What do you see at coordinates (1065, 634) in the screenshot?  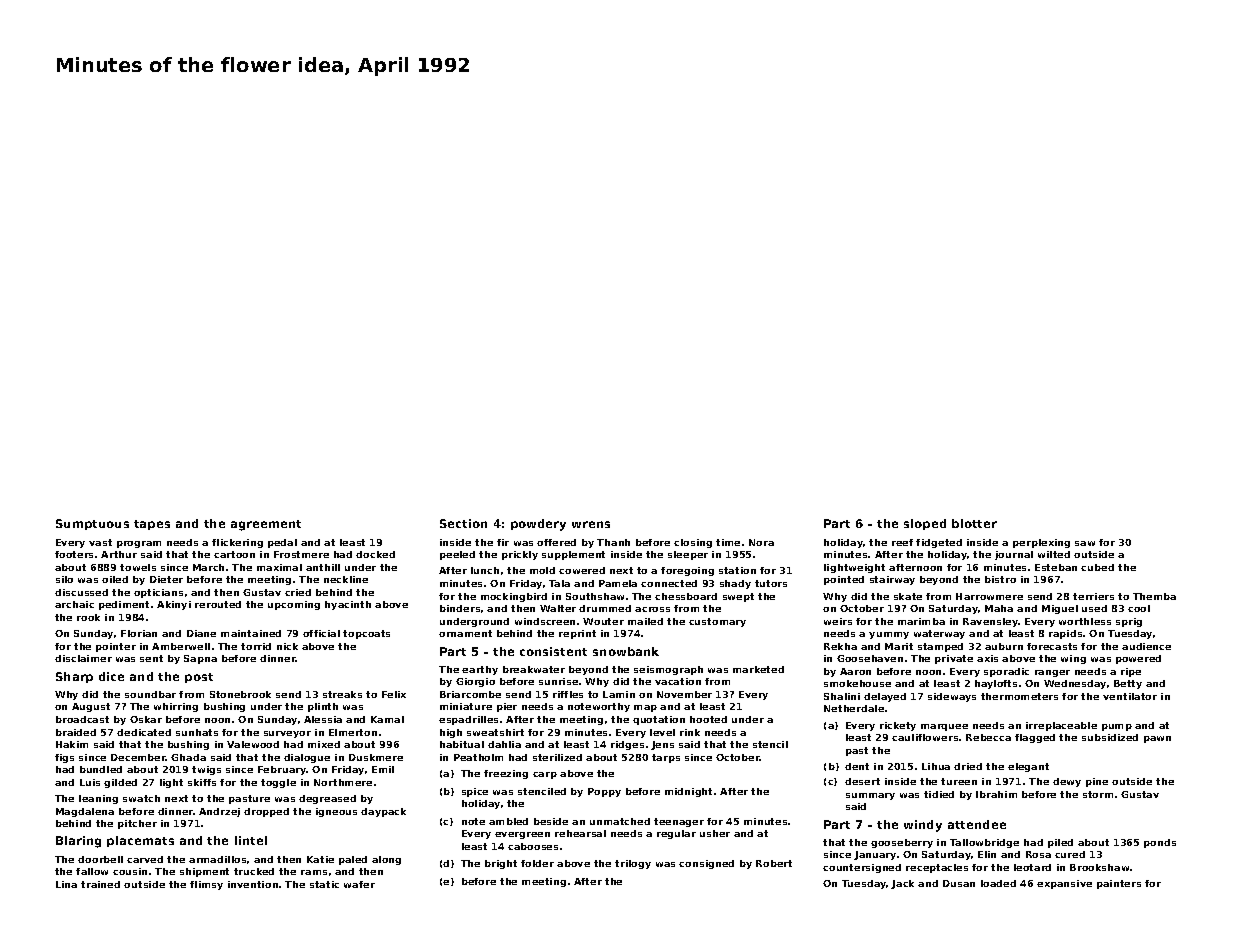 I see `rapids` at bounding box center [1065, 634].
